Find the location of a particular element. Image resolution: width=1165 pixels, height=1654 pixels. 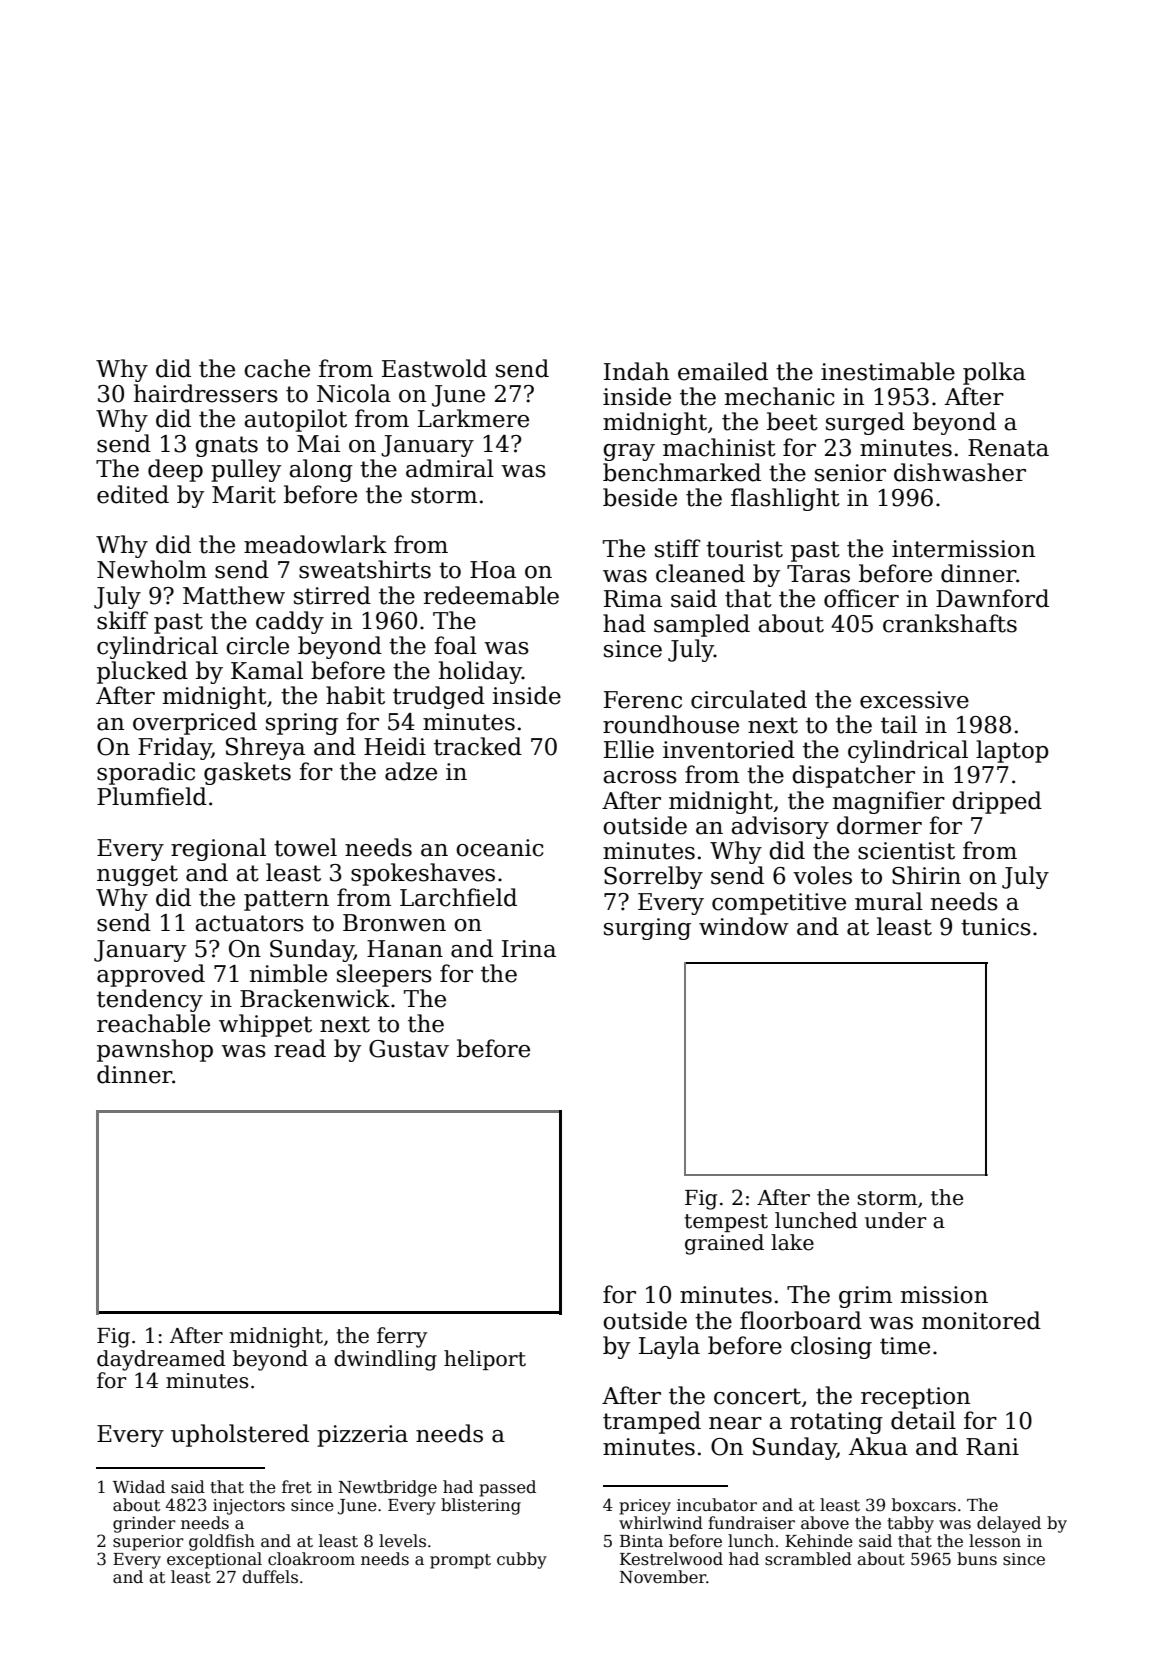

November is located at coordinates (663, 1577).
